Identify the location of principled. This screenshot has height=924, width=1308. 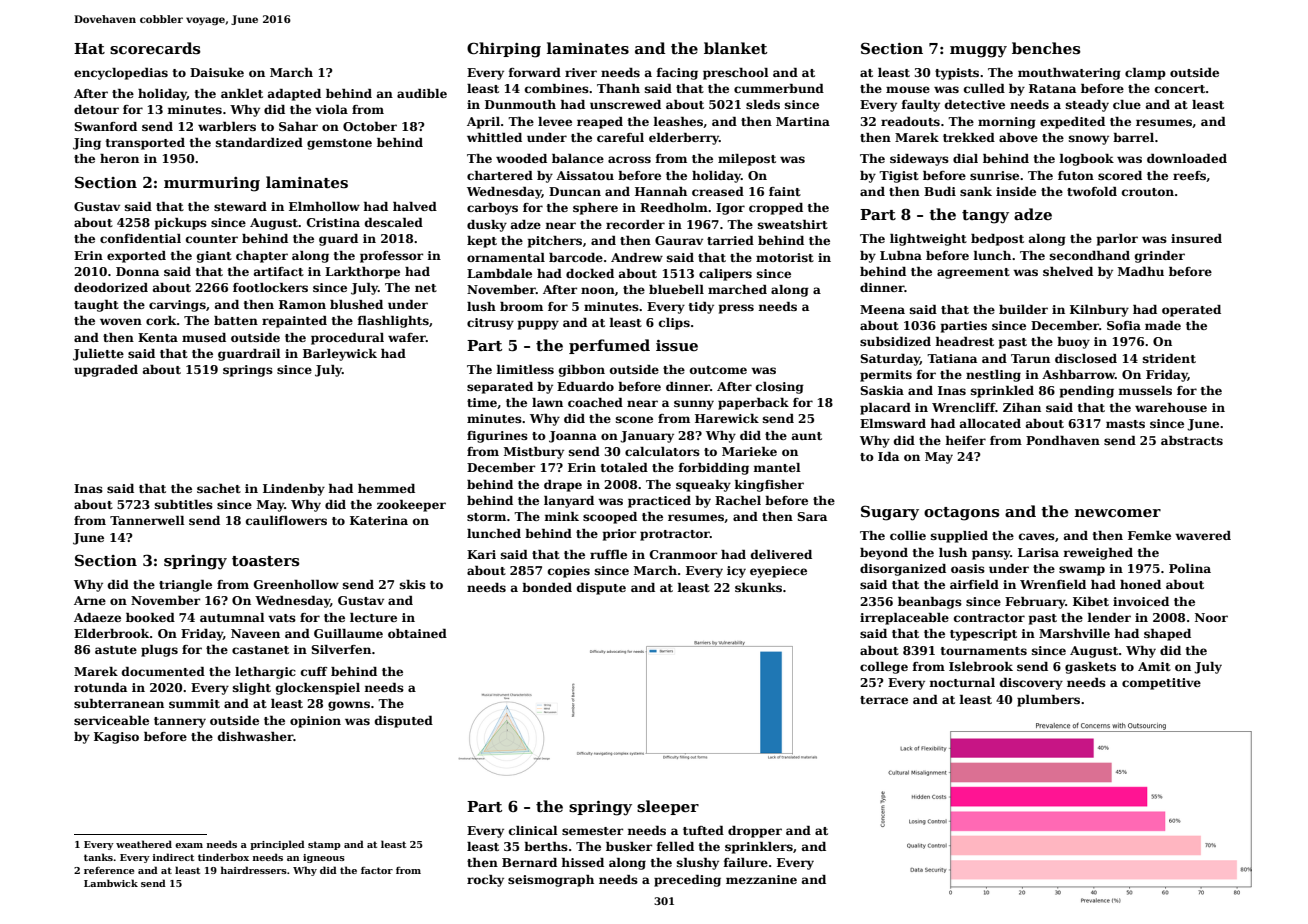
(277, 845).
